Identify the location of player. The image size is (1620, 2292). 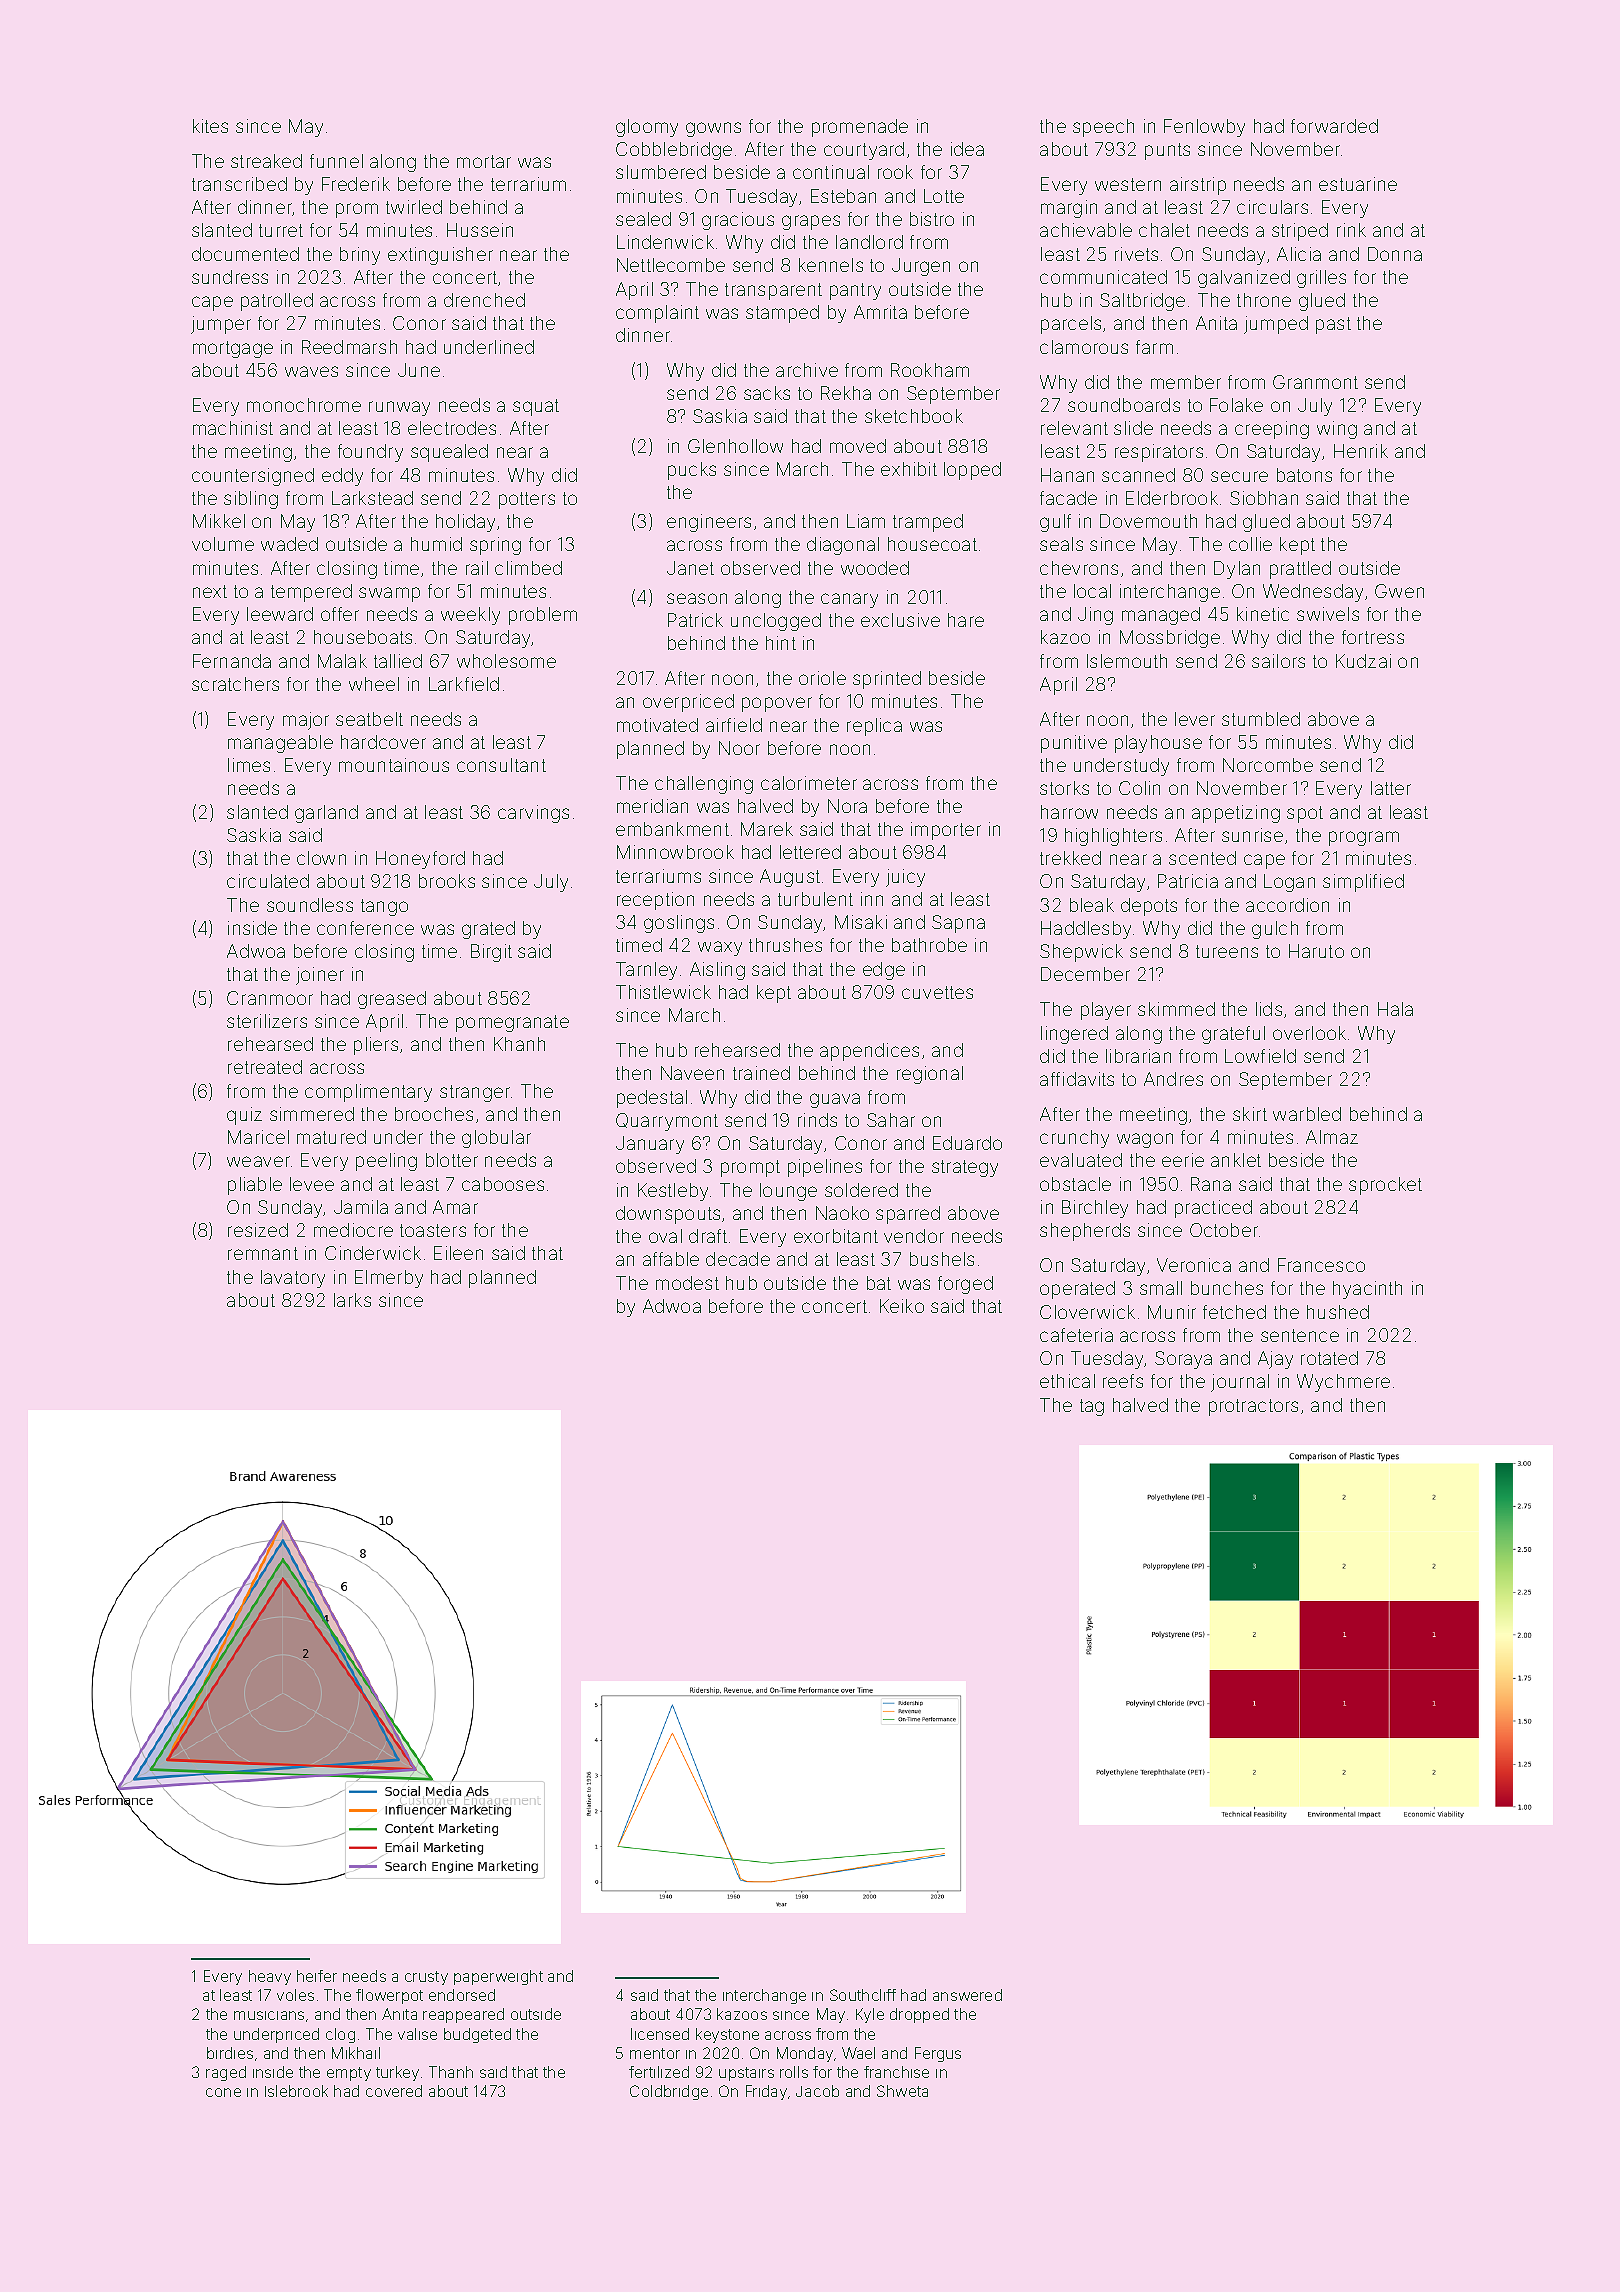
(1106, 1011).
